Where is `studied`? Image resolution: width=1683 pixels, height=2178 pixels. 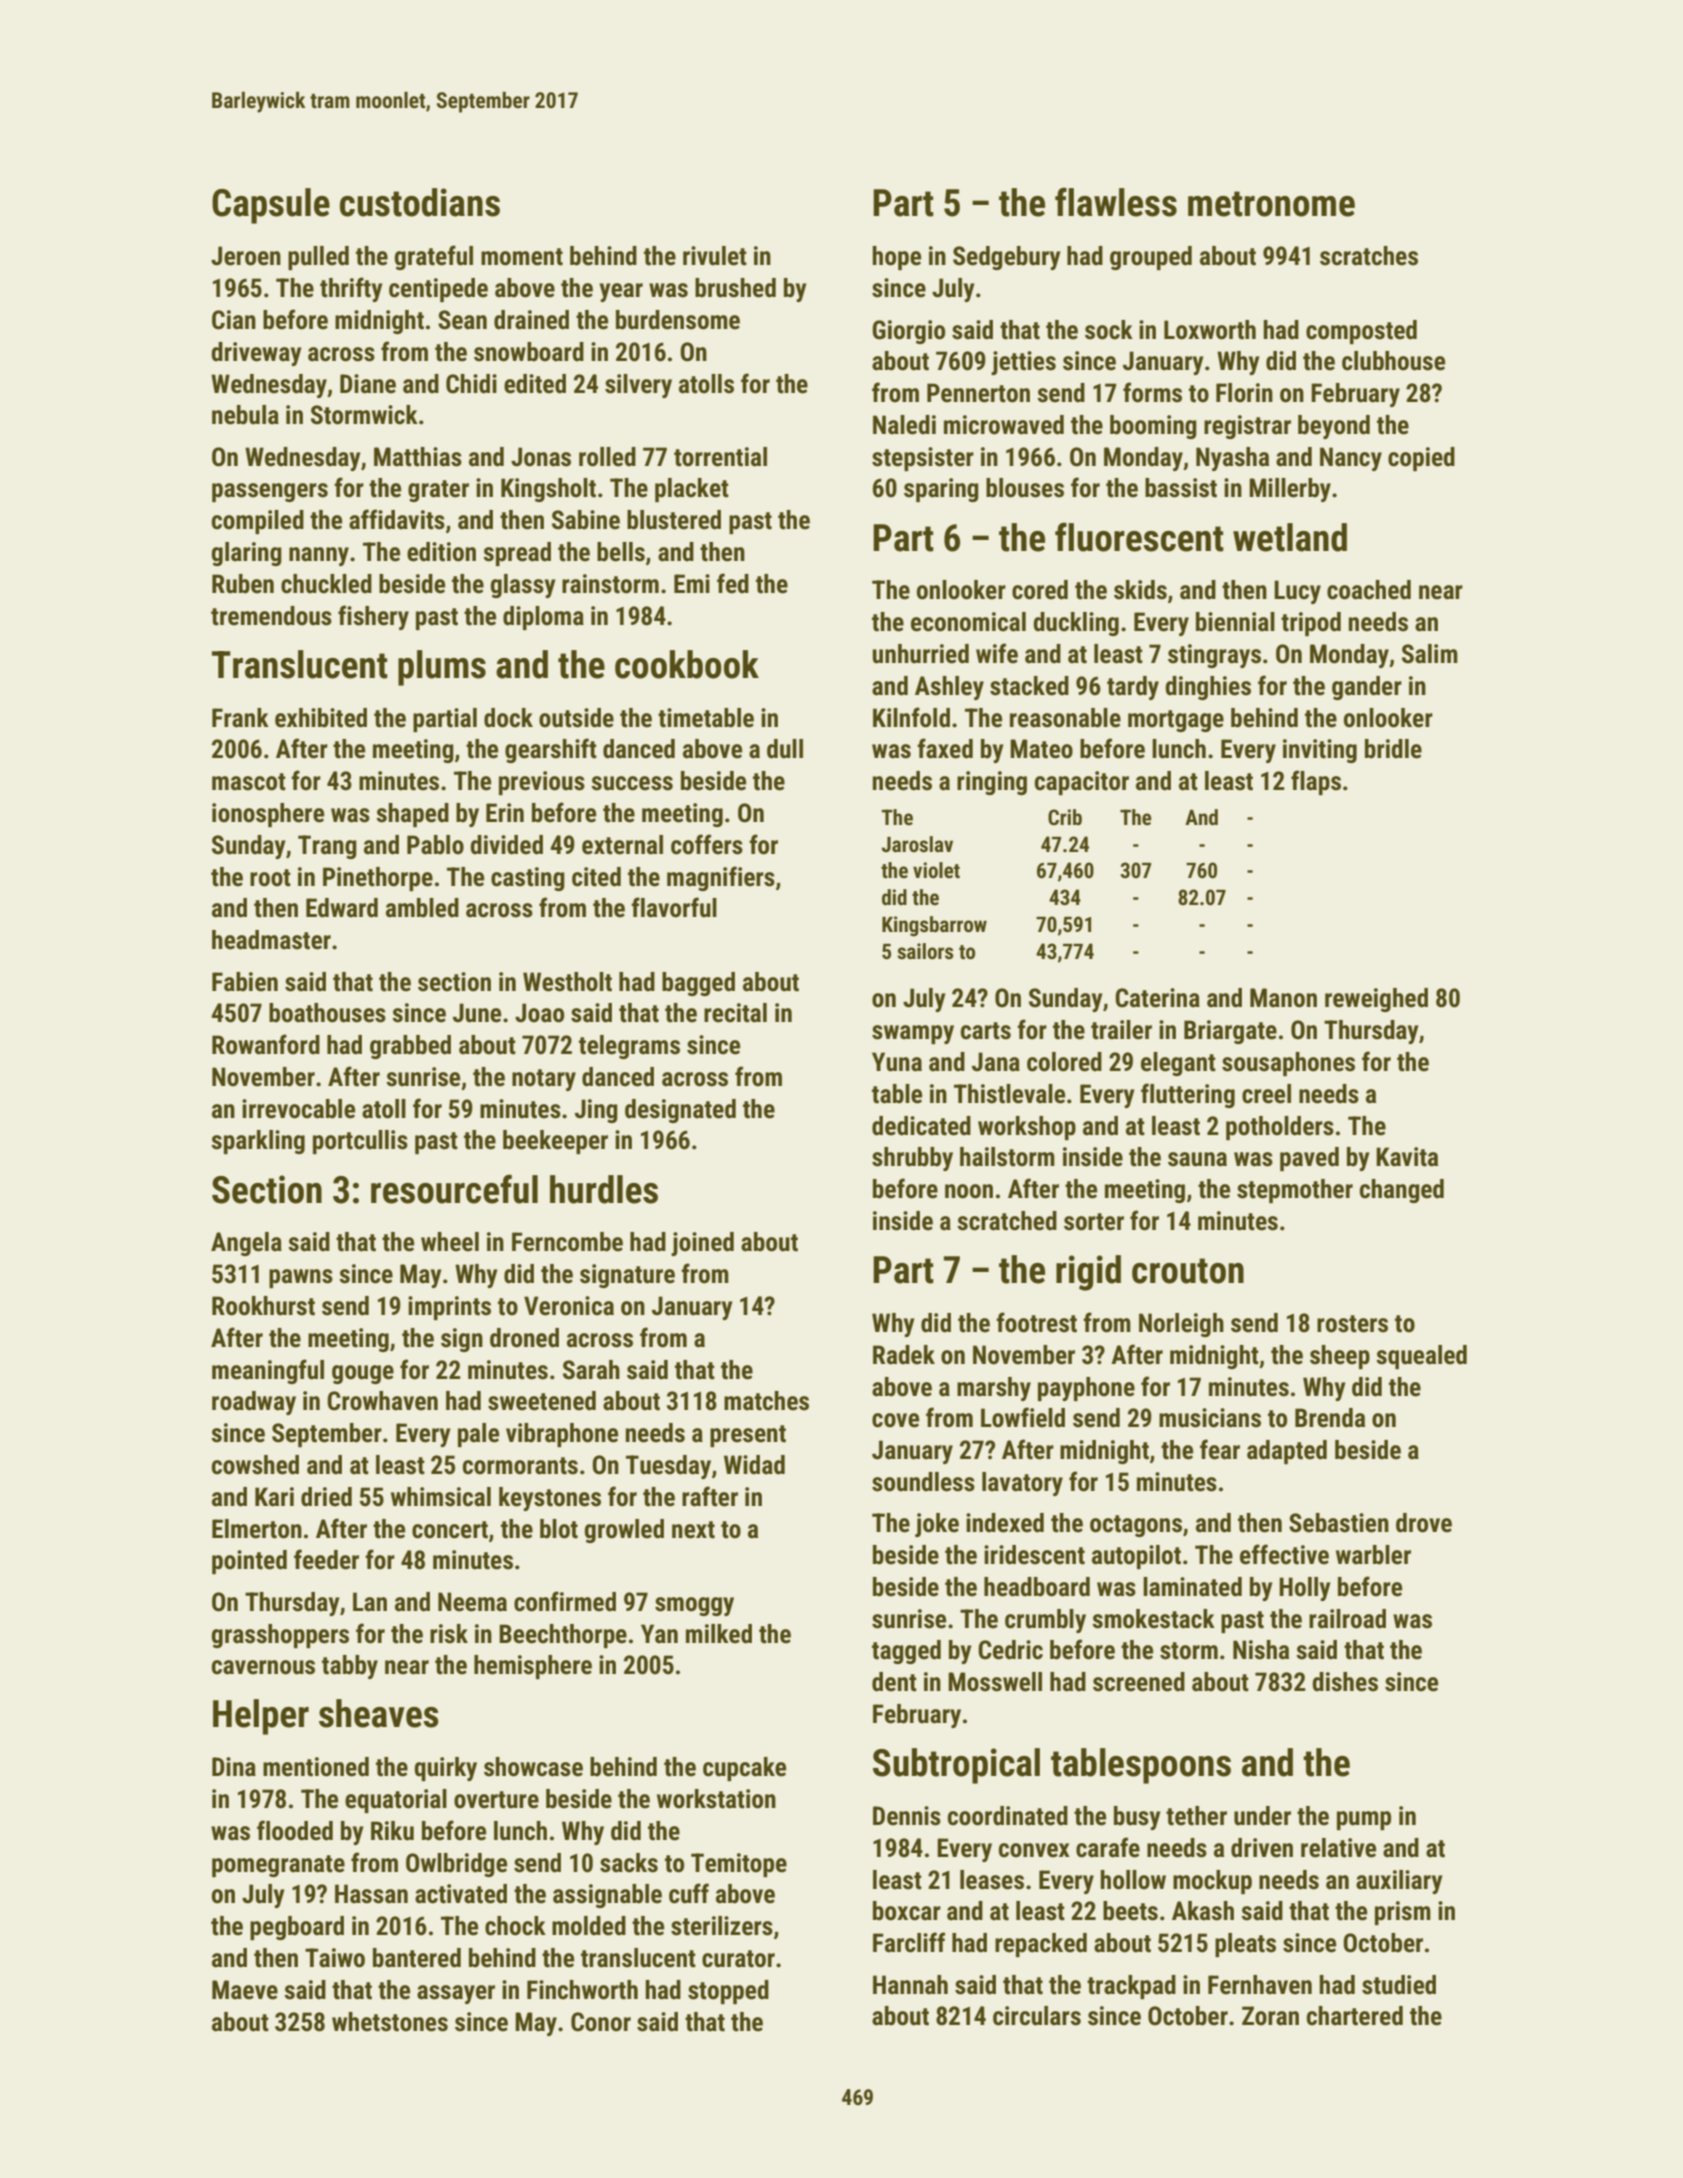
studied is located at coordinates (1399, 1985).
